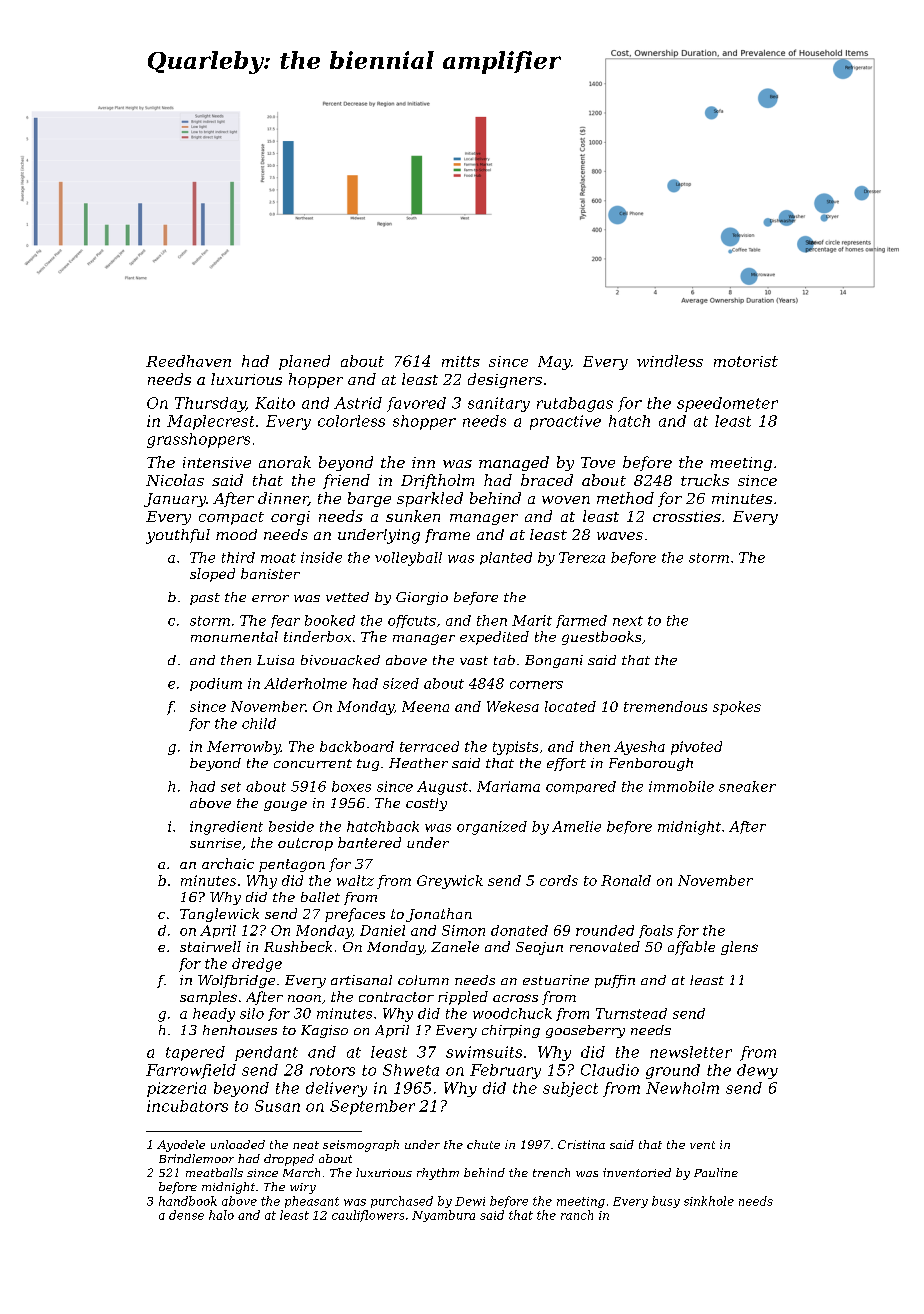  I want to click on Heather, so click(418, 763).
